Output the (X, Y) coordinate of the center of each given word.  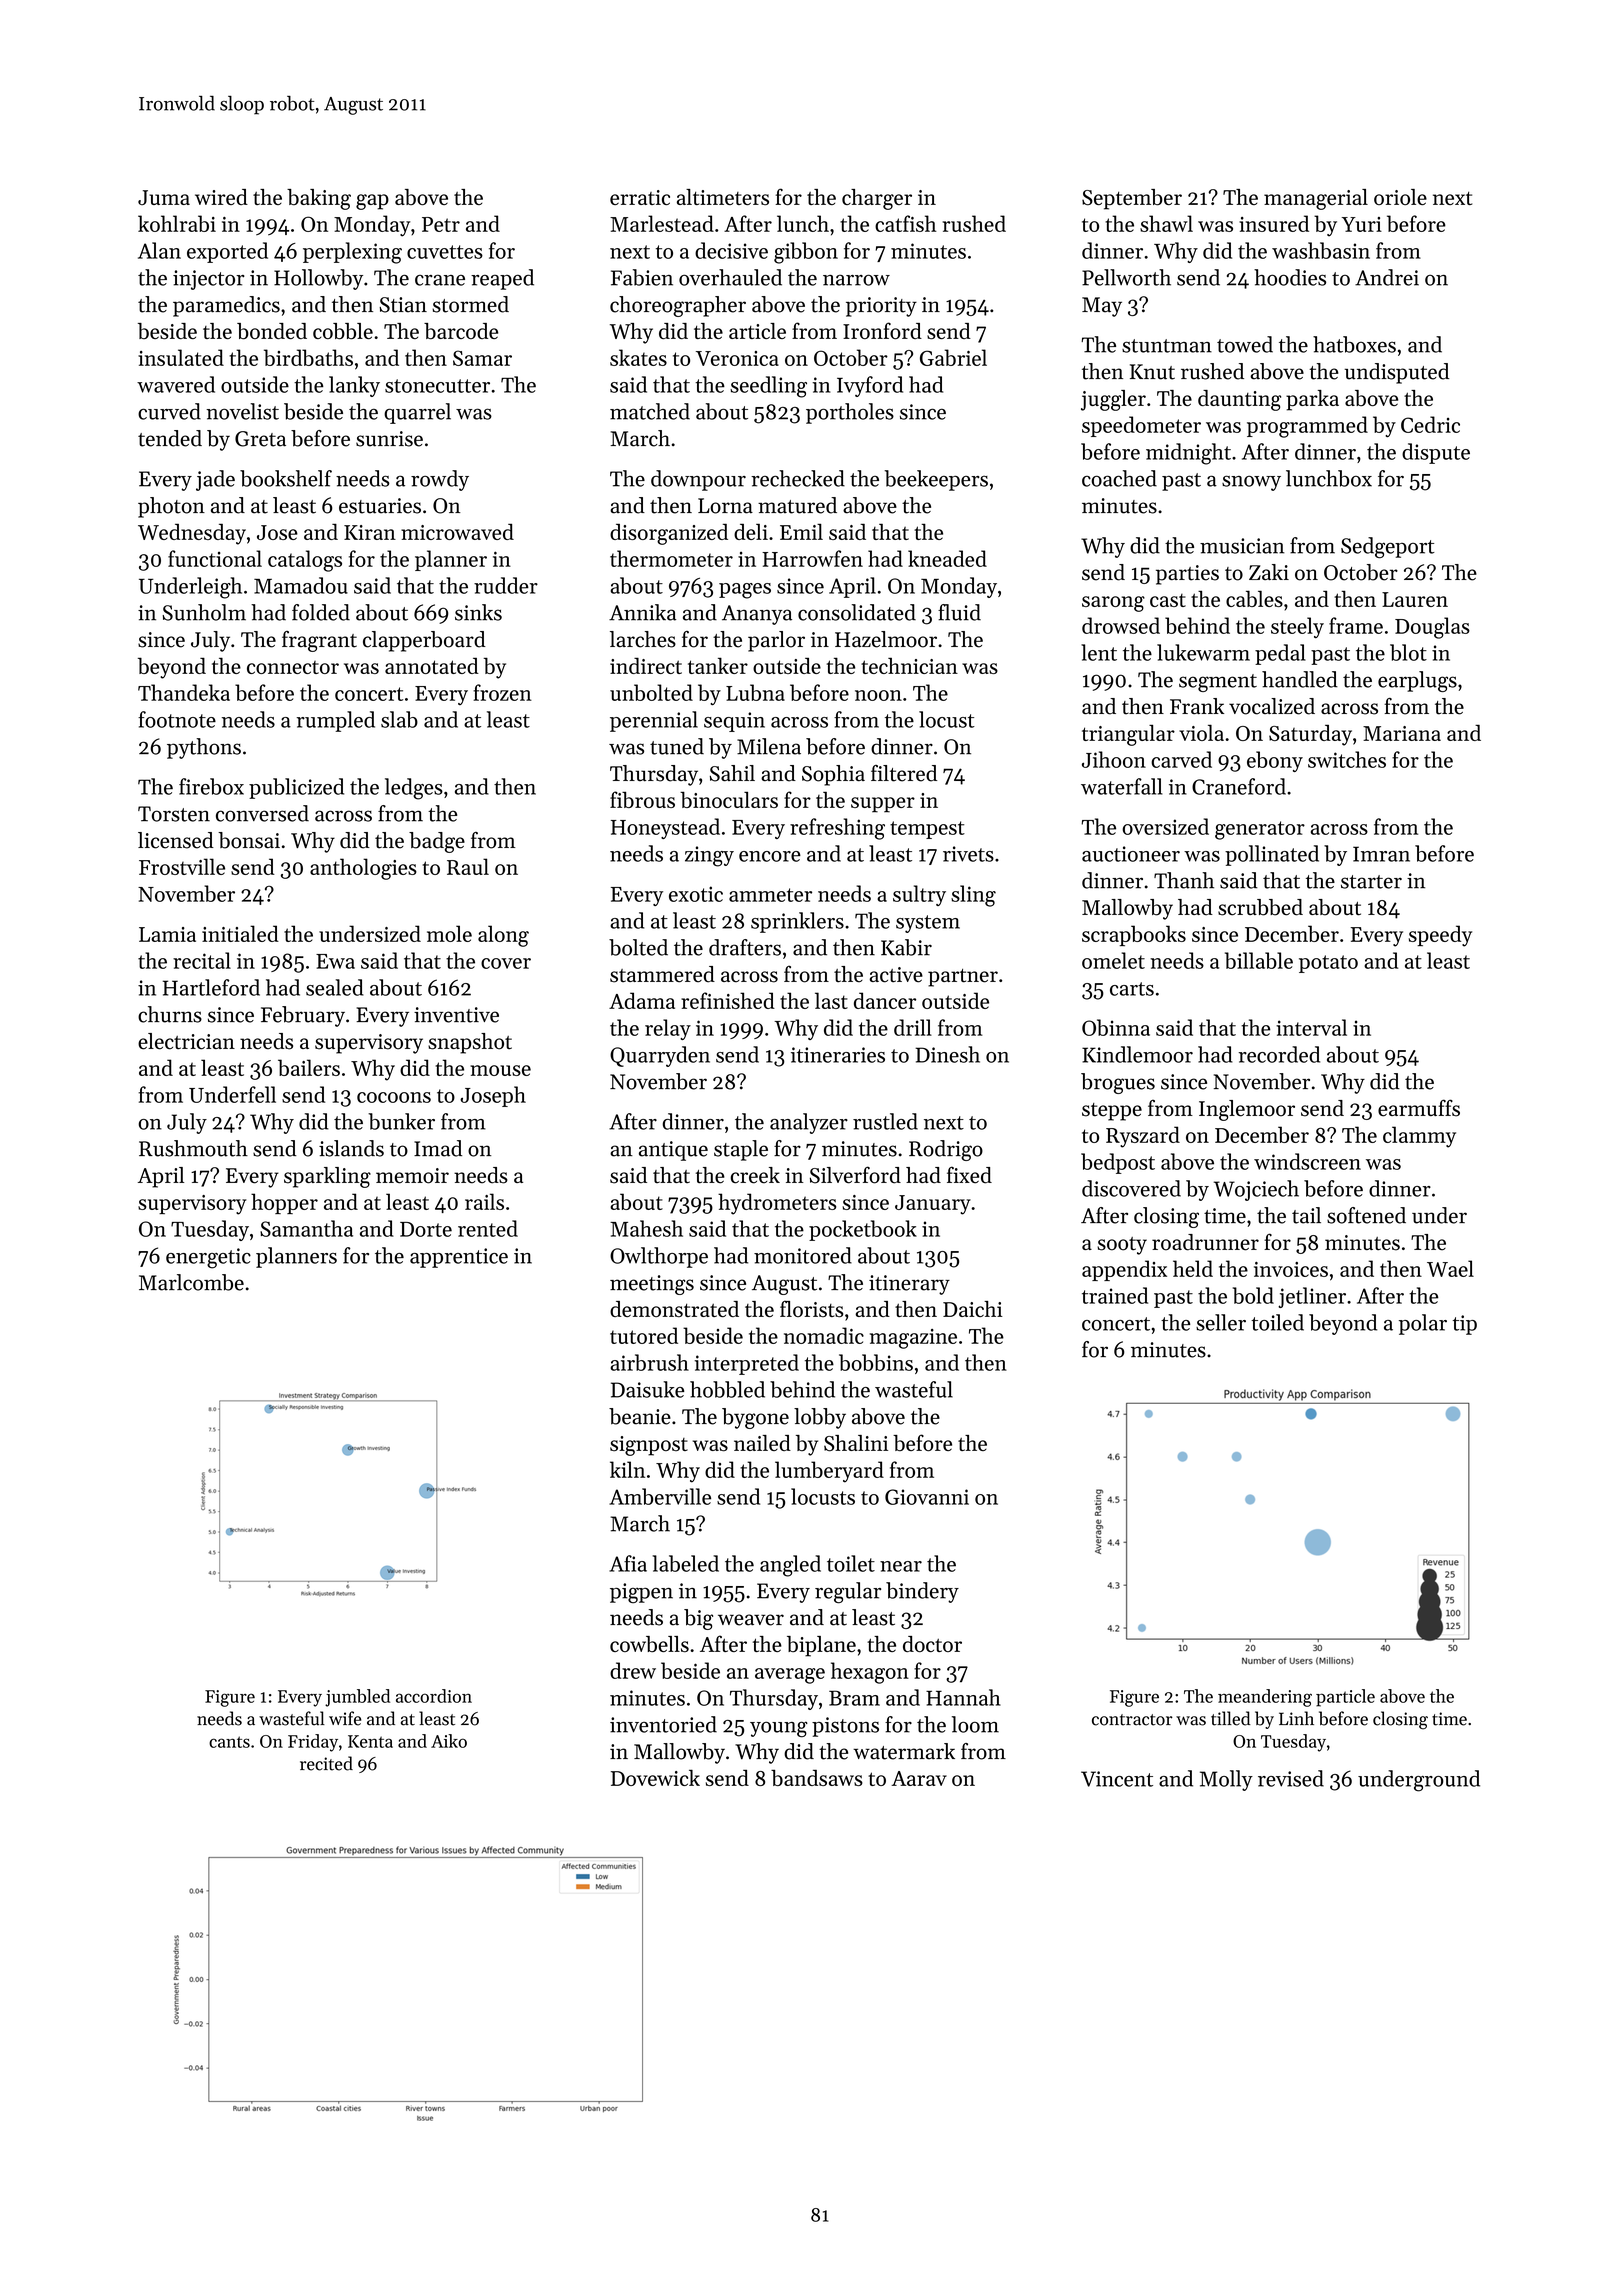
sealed (335, 987)
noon (878, 695)
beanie (640, 1416)
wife (345, 1718)
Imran (1381, 854)
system (928, 924)
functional (215, 558)
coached (1119, 478)
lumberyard (829, 1472)
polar (1423, 1324)
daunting (1239, 400)
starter (1371, 882)
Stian (403, 305)
